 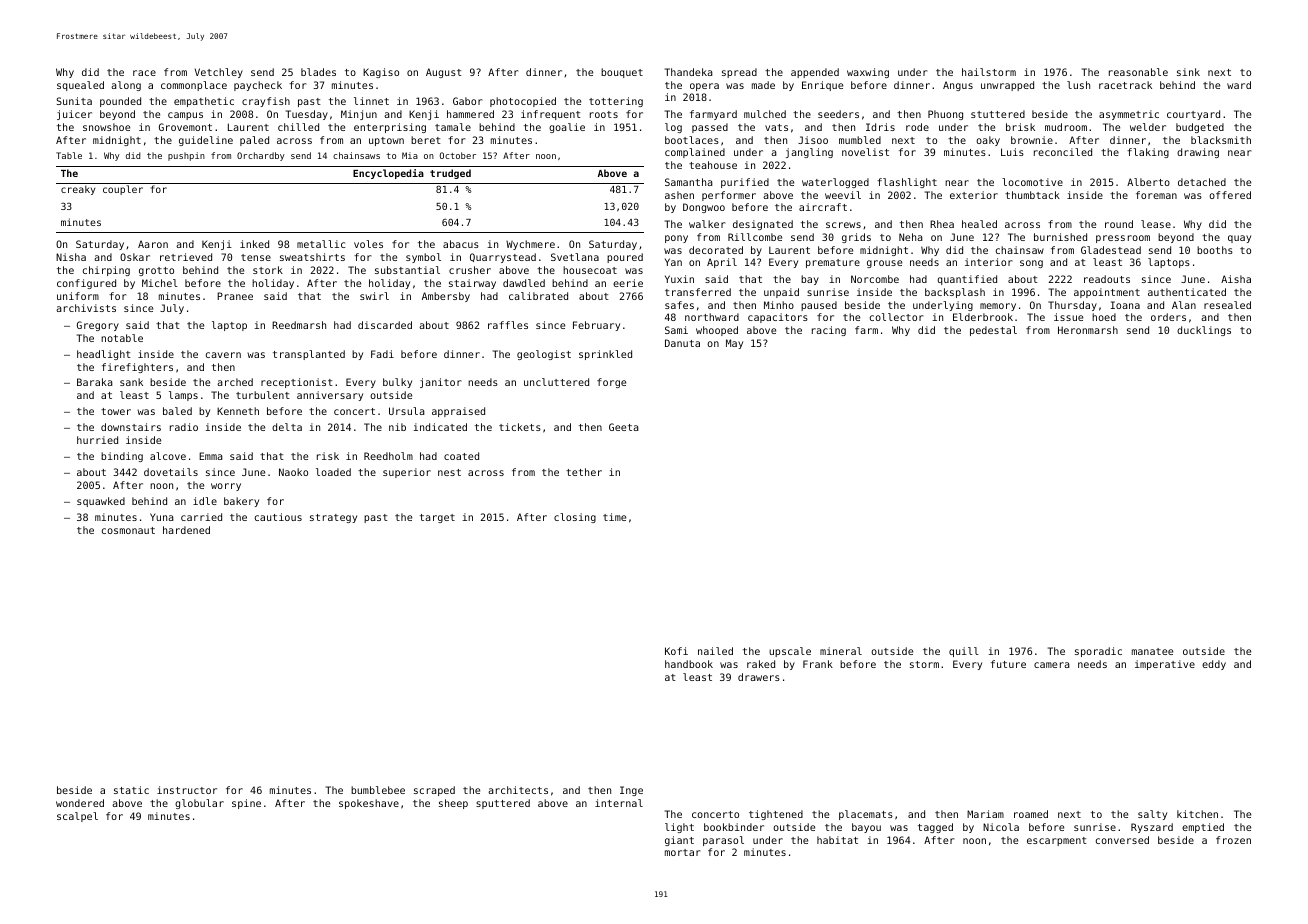 What do you see at coordinates (815, 73) in the screenshot?
I see `appended` at bounding box center [815, 73].
